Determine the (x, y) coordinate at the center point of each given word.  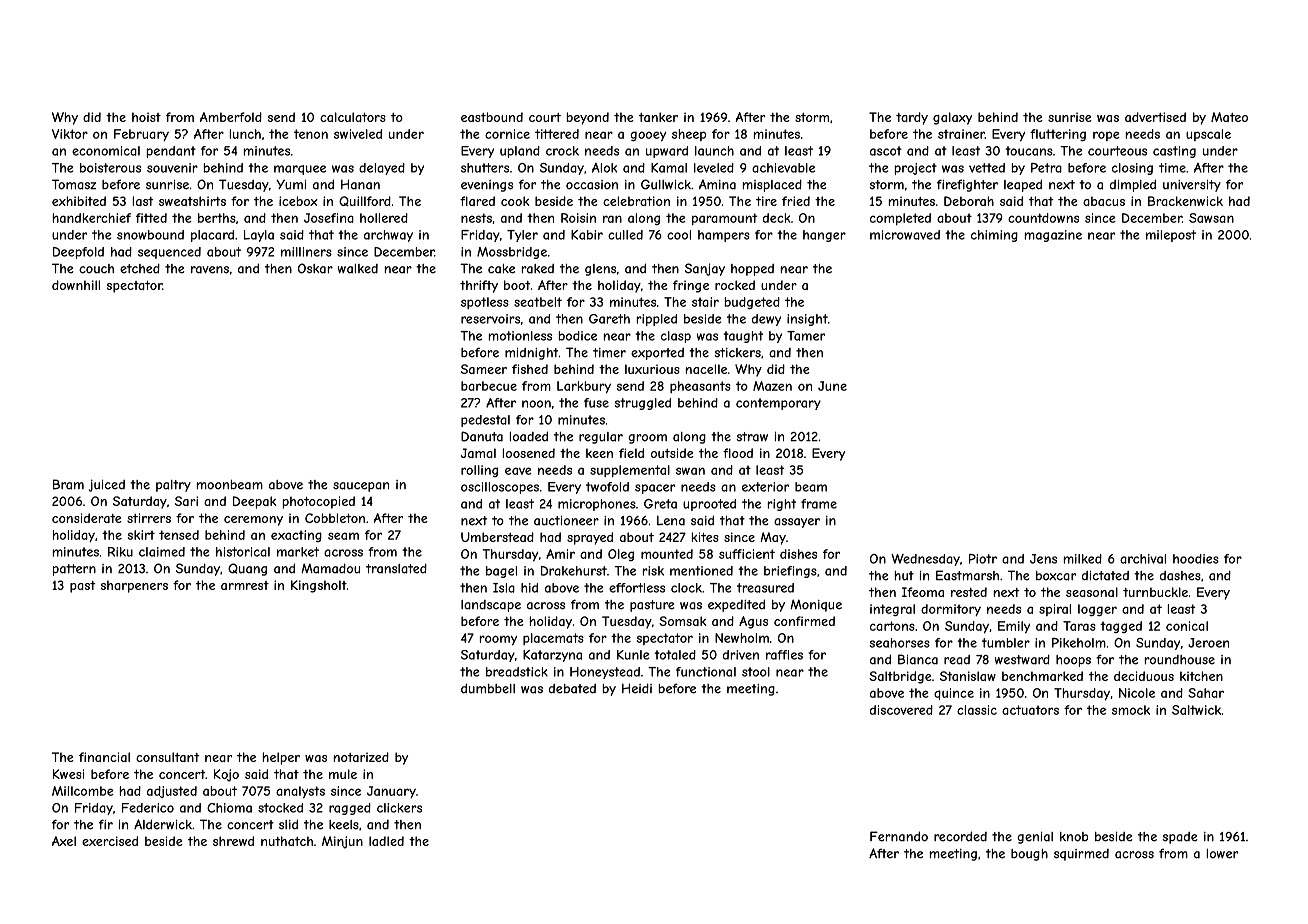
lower (1222, 854)
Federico (148, 808)
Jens (1043, 559)
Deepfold (78, 253)
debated (572, 689)
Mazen (772, 386)
